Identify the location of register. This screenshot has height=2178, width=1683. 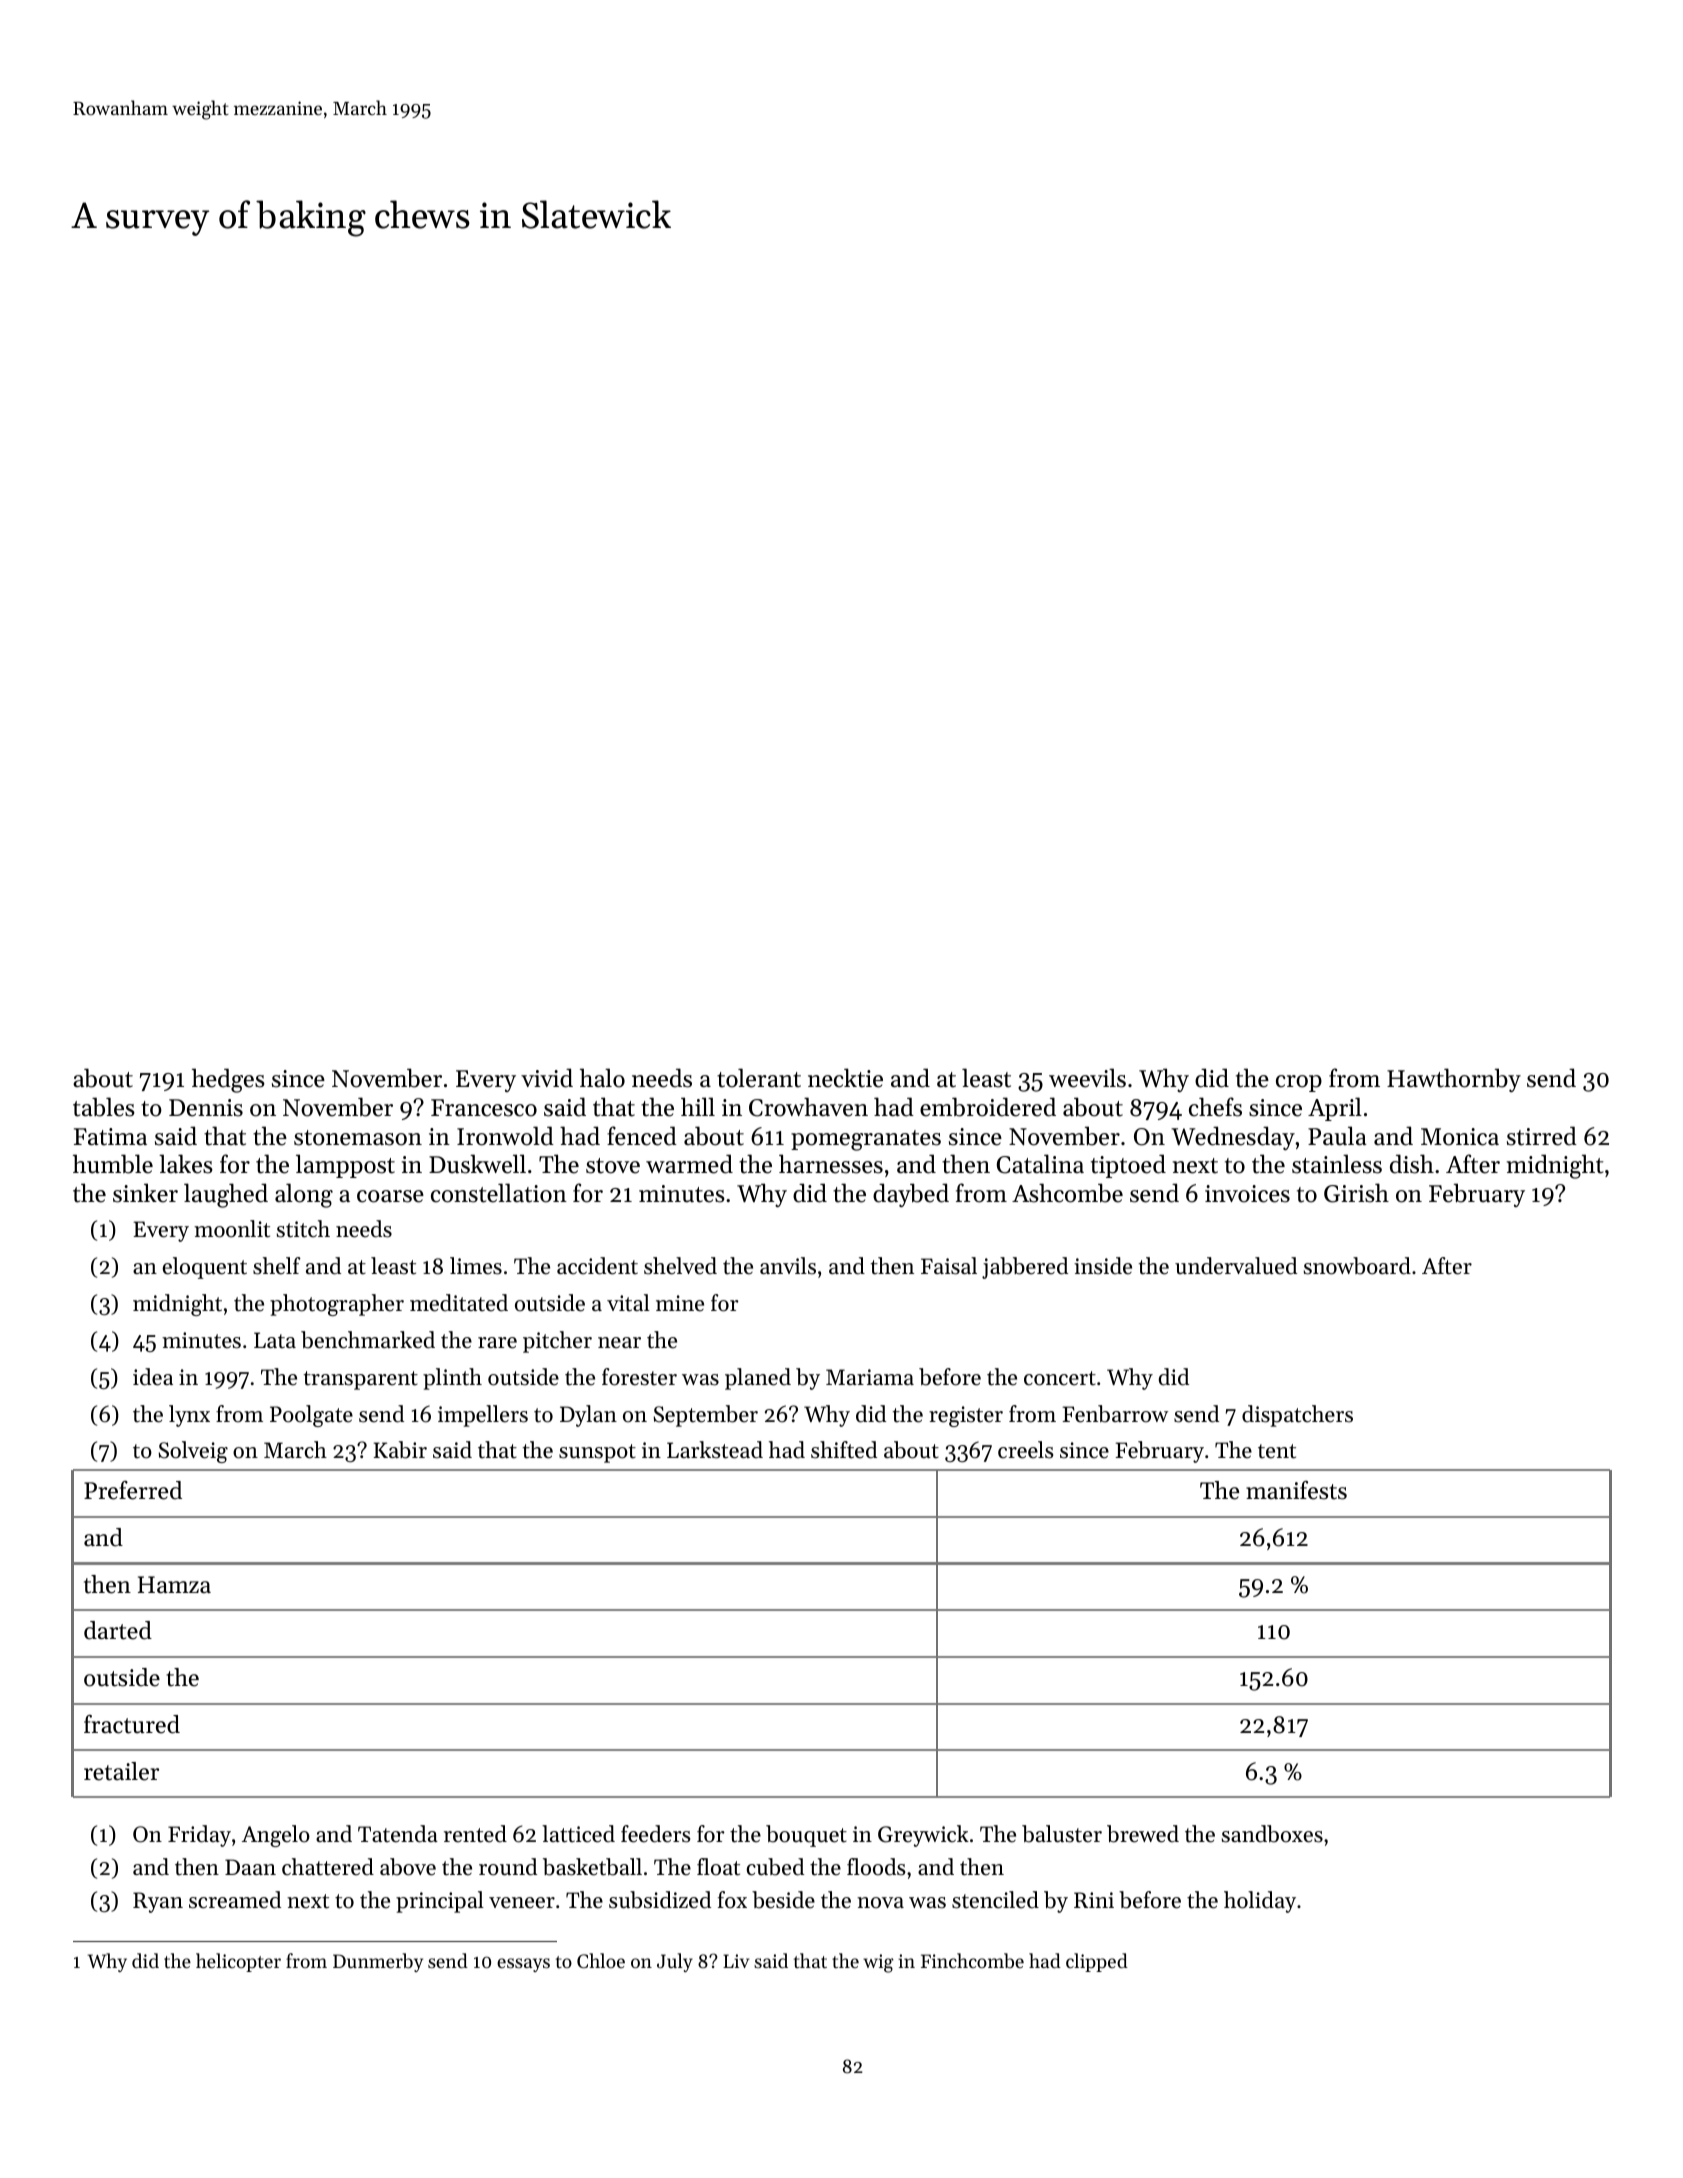
(966, 1416).
